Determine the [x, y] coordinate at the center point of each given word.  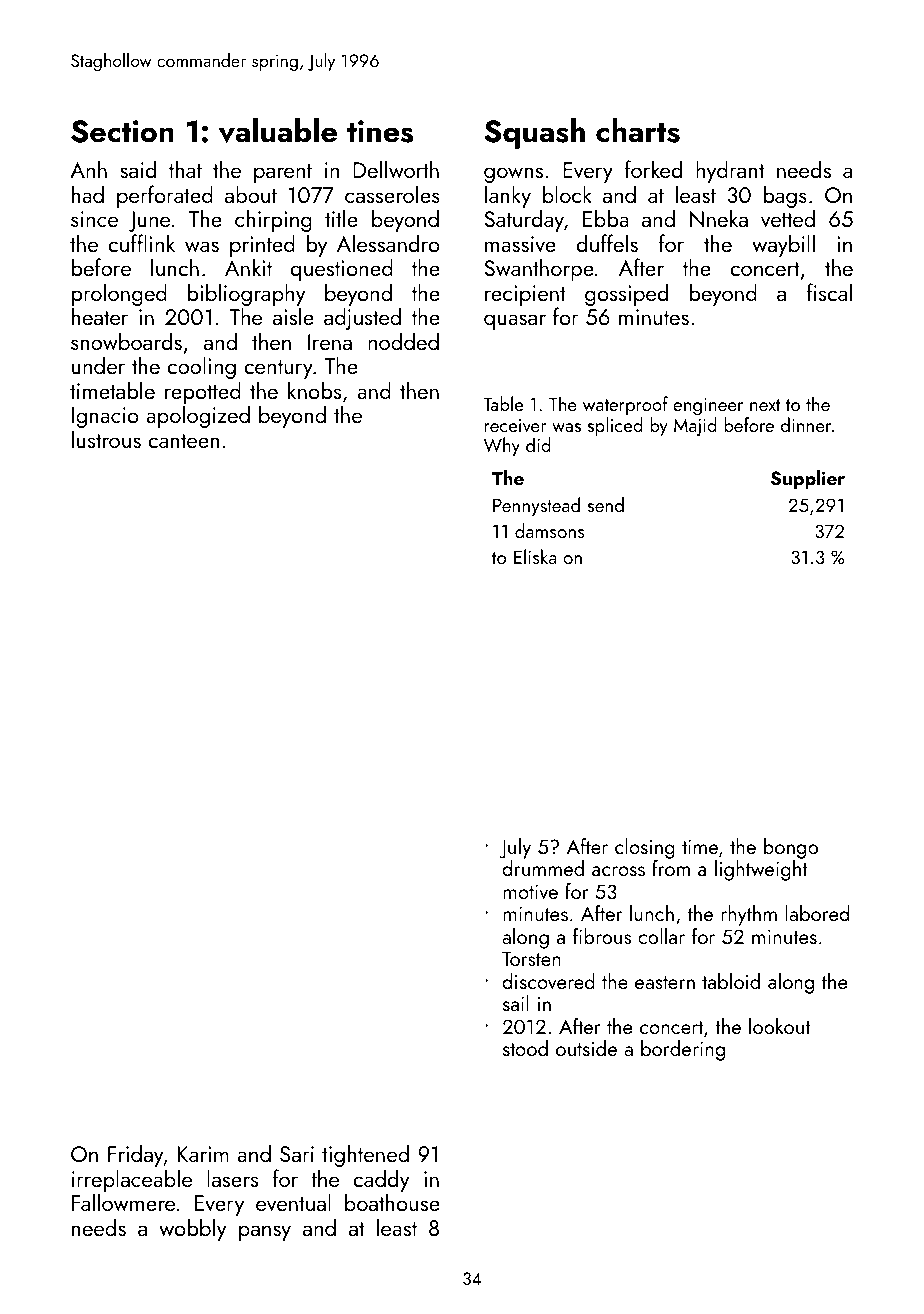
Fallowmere [123, 1202]
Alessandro [388, 243]
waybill [783, 245]
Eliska [535, 556]
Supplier [808, 479]
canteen [184, 441]
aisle [293, 316]
